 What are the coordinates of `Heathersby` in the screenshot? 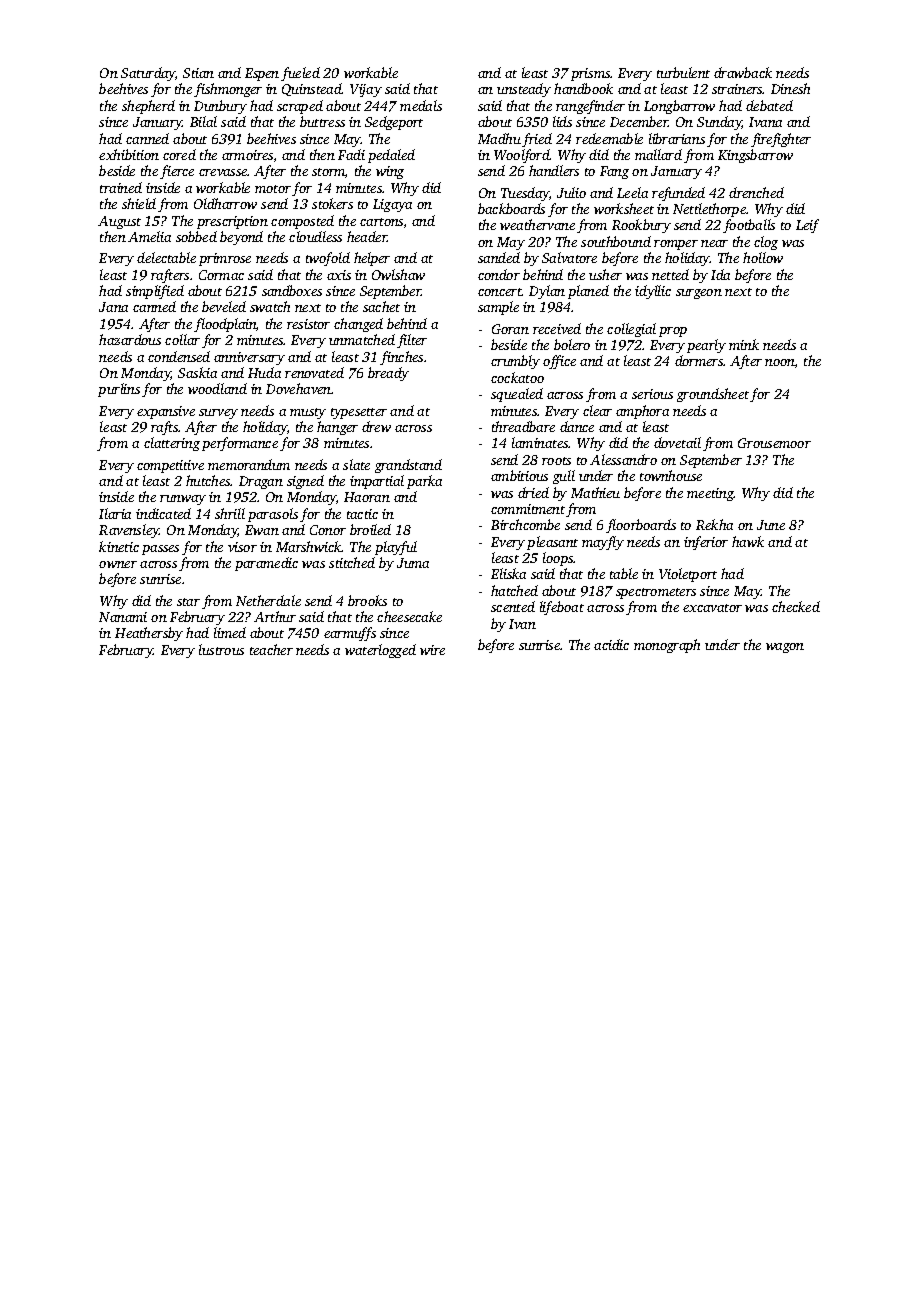 It's located at (149, 634).
